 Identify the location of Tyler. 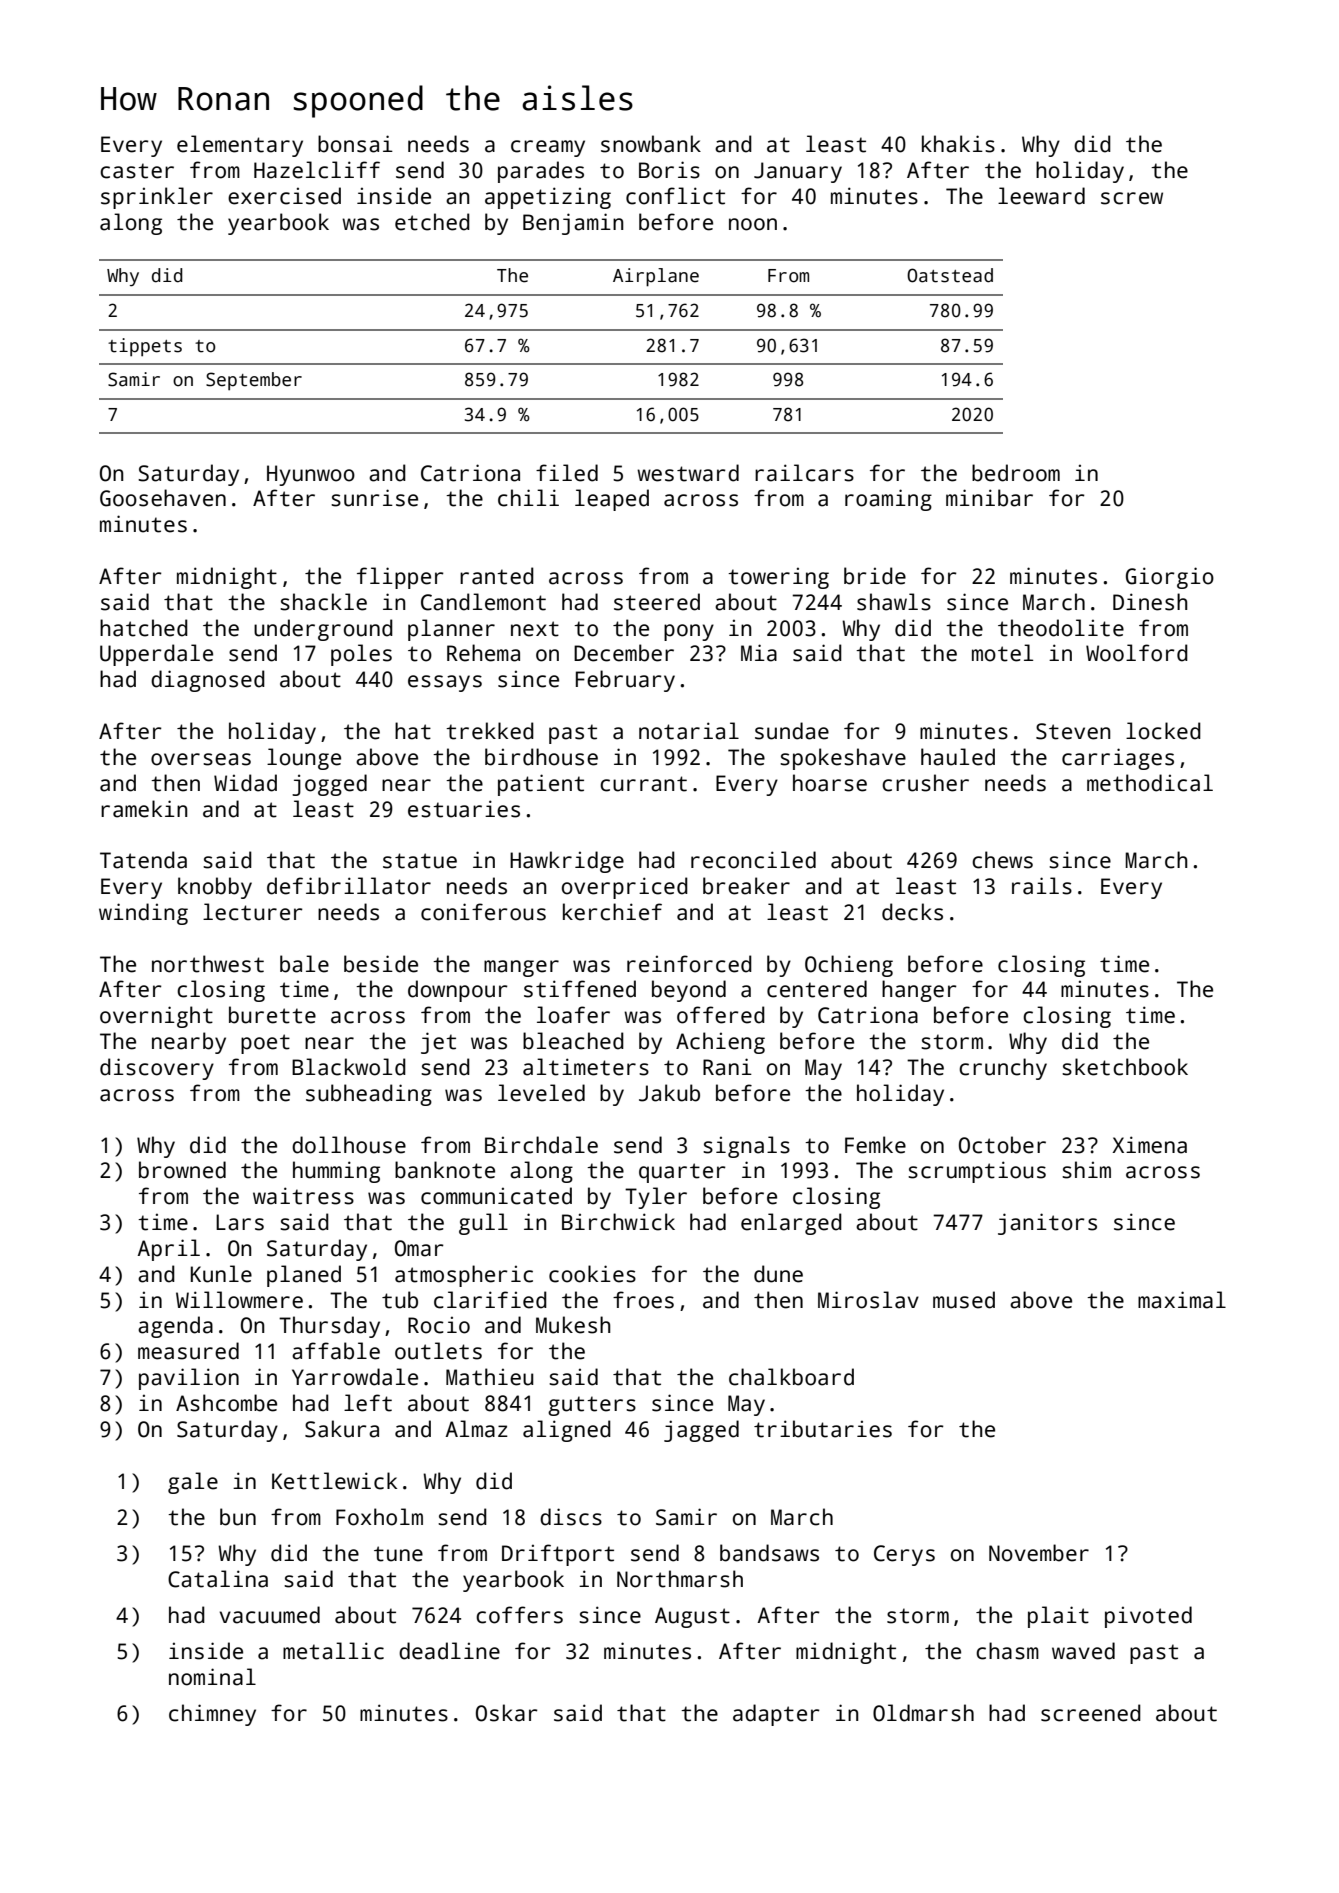
(656, 1198).
